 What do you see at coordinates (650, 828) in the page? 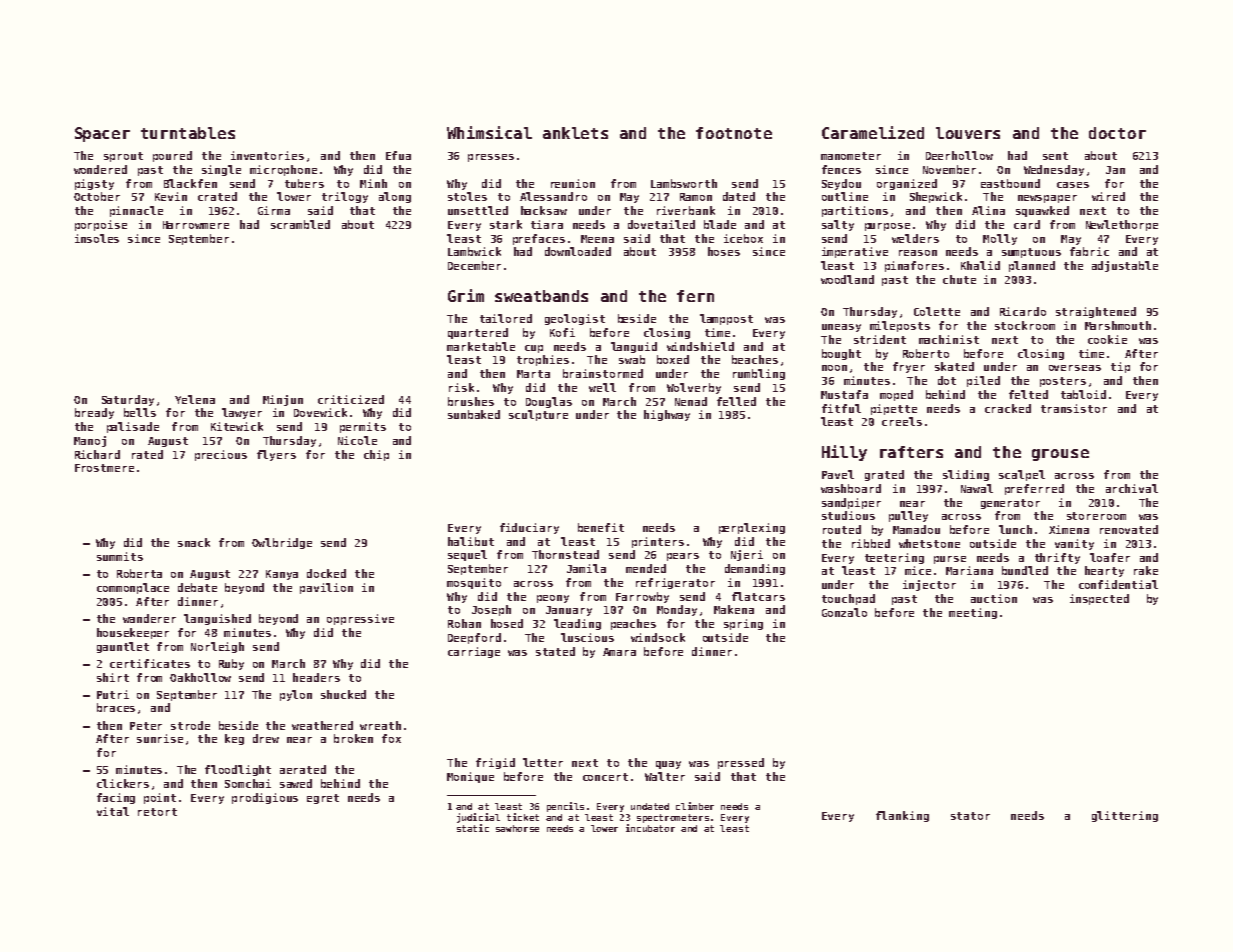
I see `incubator` at bounding box center [650, 828].
